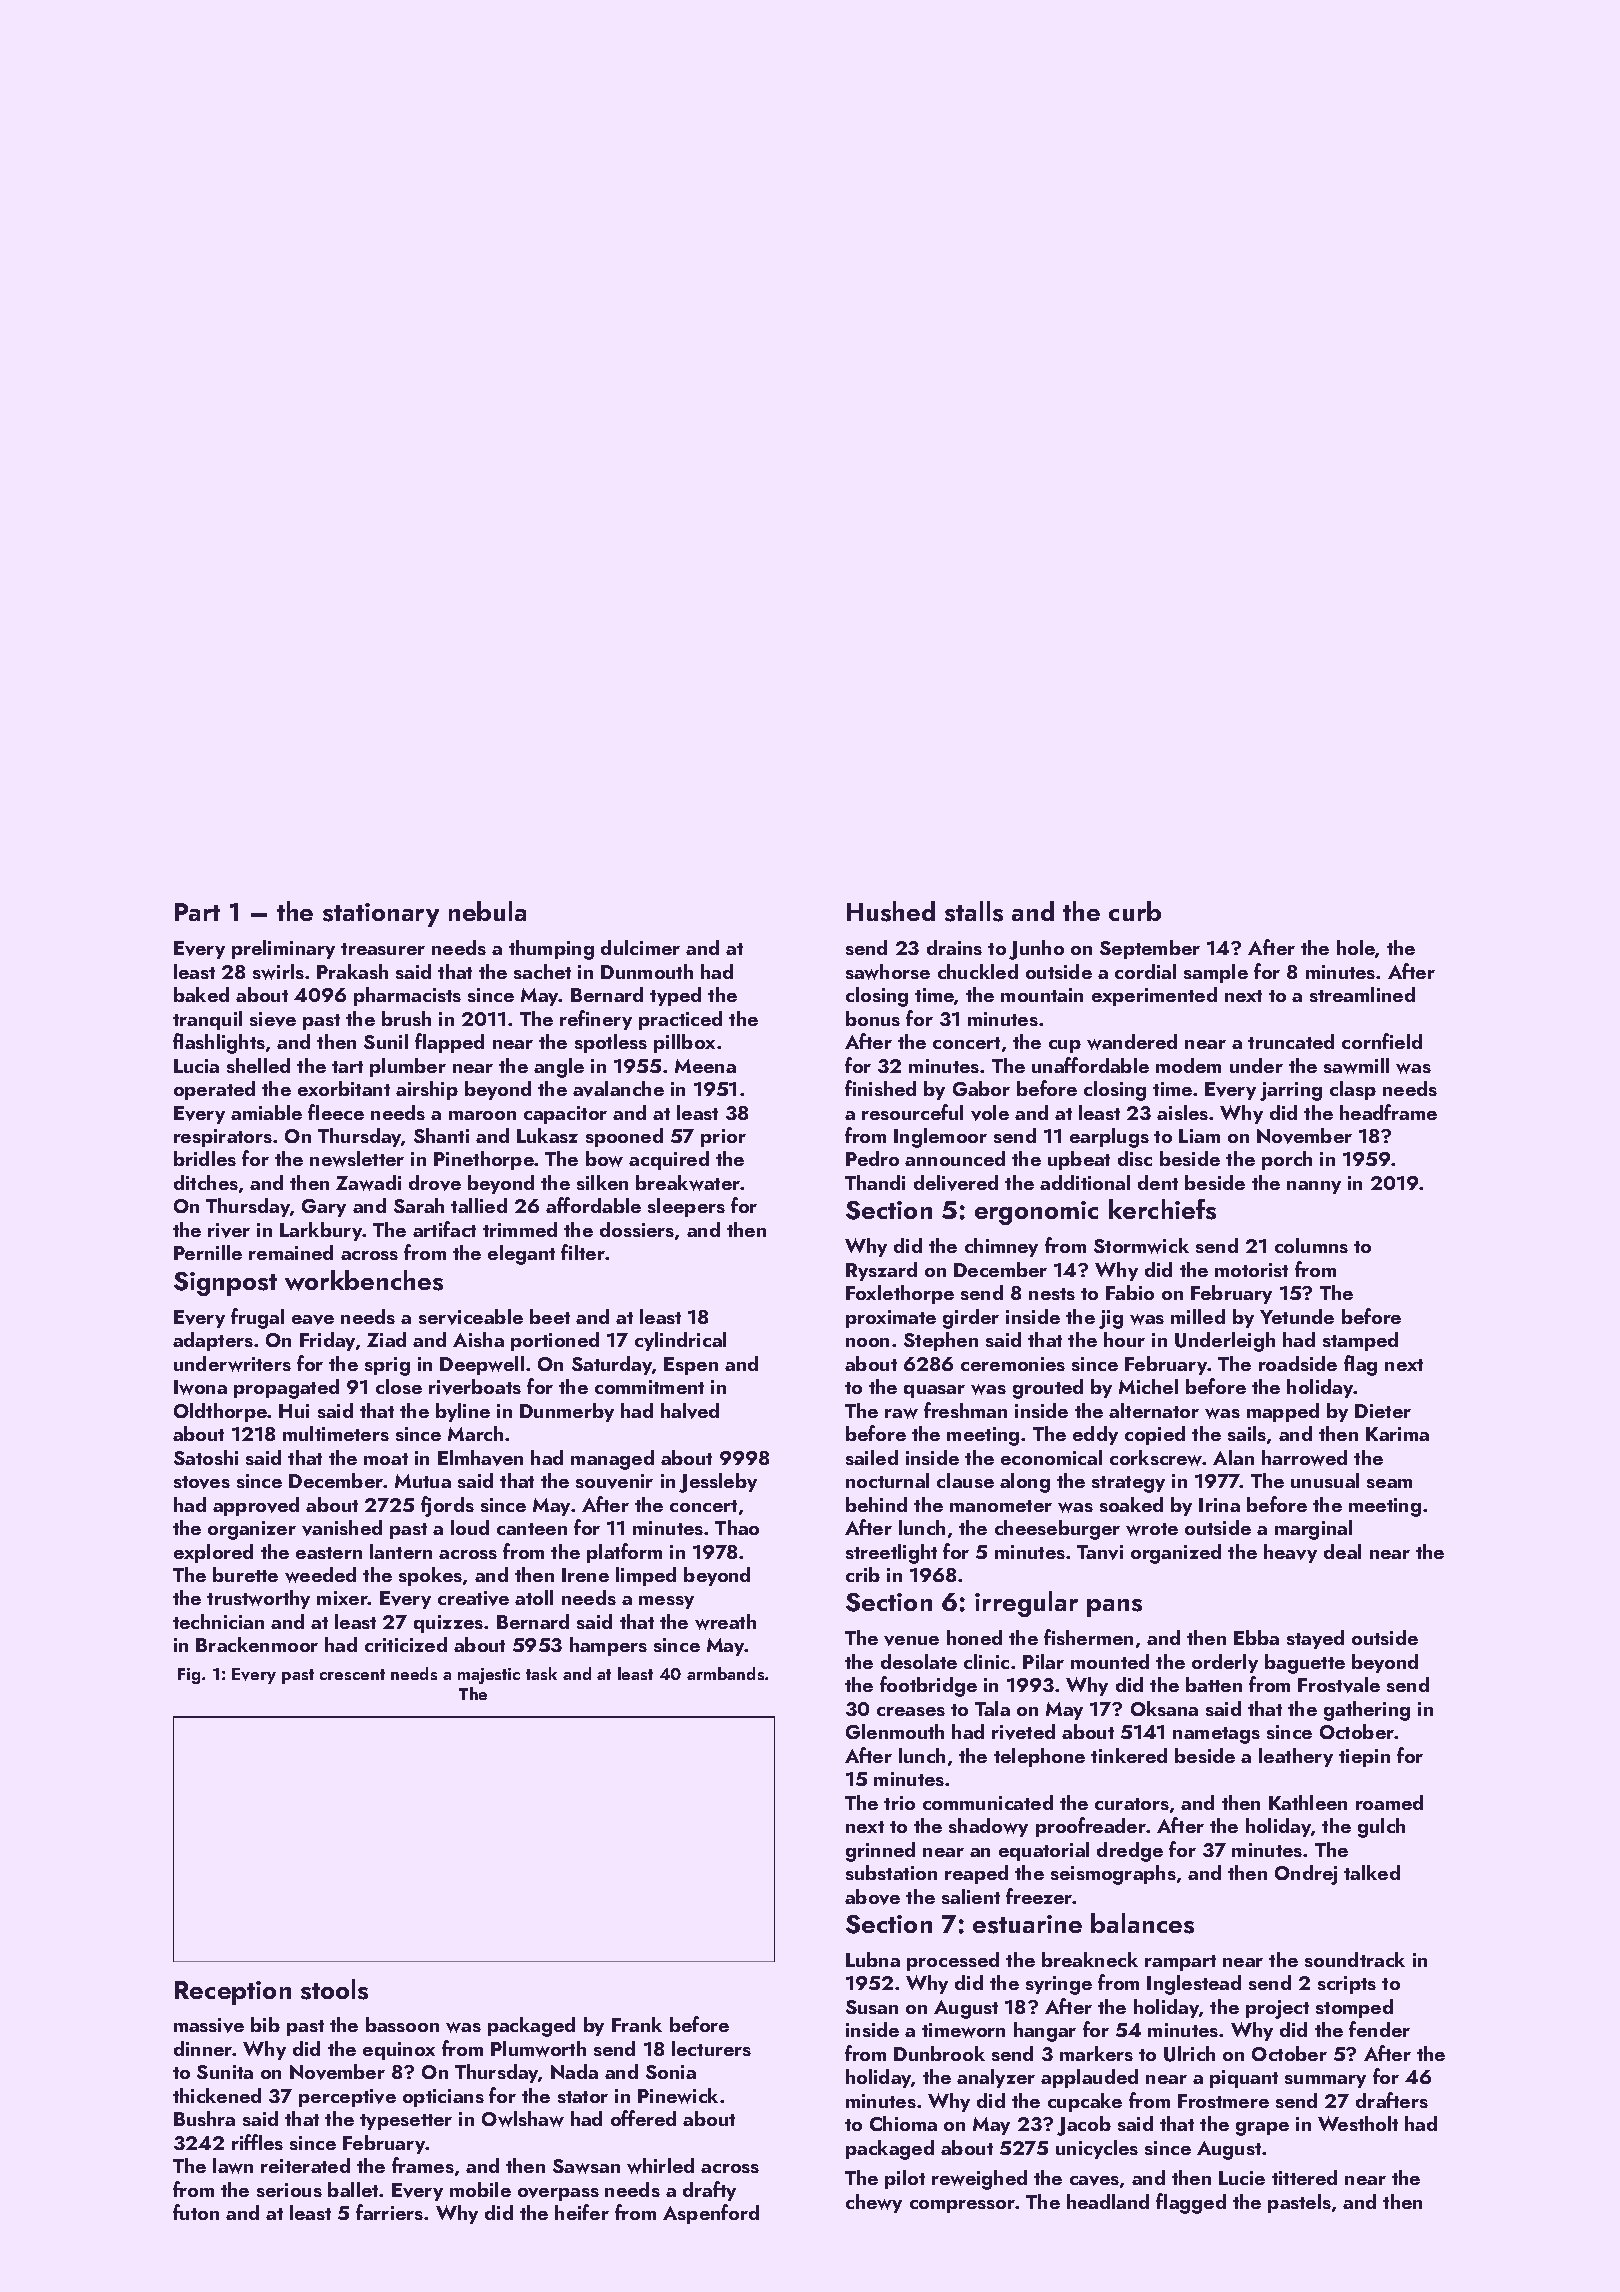 The image size is (1620, 2292). What do you see at coordinates (538, 2049) in the screenshot?
I see `Plumworth` at bounding box center [538, 2049].
